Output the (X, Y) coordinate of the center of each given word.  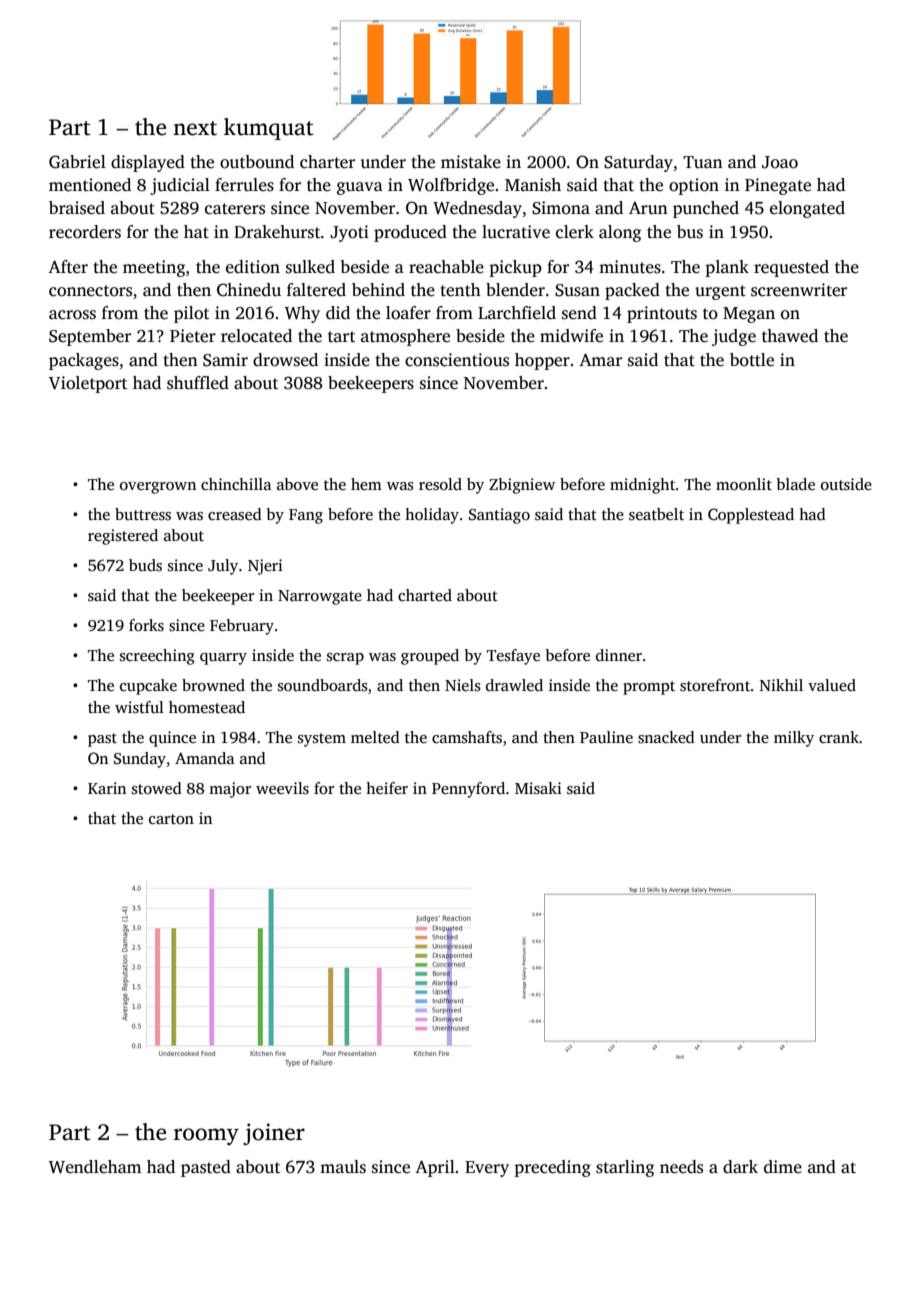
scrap (345, 659)
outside (846, 484)
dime (783, 1167)
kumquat (268, 129)
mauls (343, 1167)
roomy (206, 1136)
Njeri (265, 567)
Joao (780, 162)
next (195, 128)
